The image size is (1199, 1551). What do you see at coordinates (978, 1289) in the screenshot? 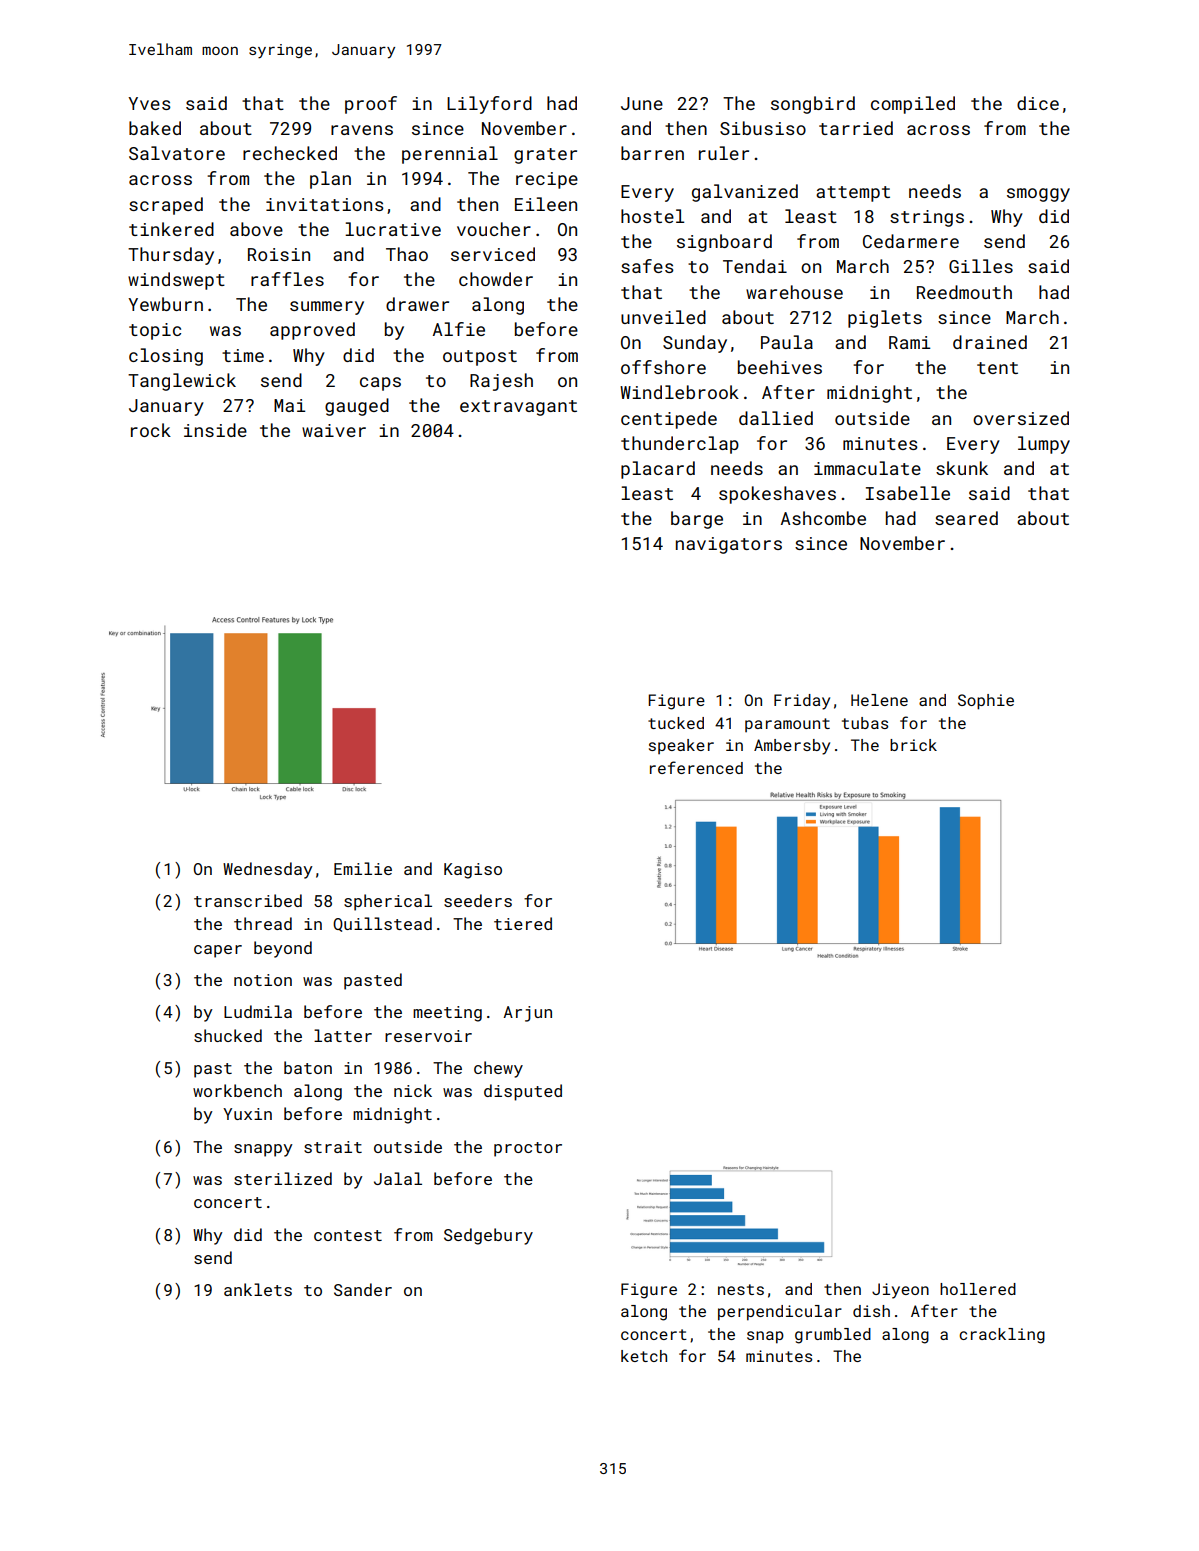
I see `hollered` at bounding box center [978, 1289].
